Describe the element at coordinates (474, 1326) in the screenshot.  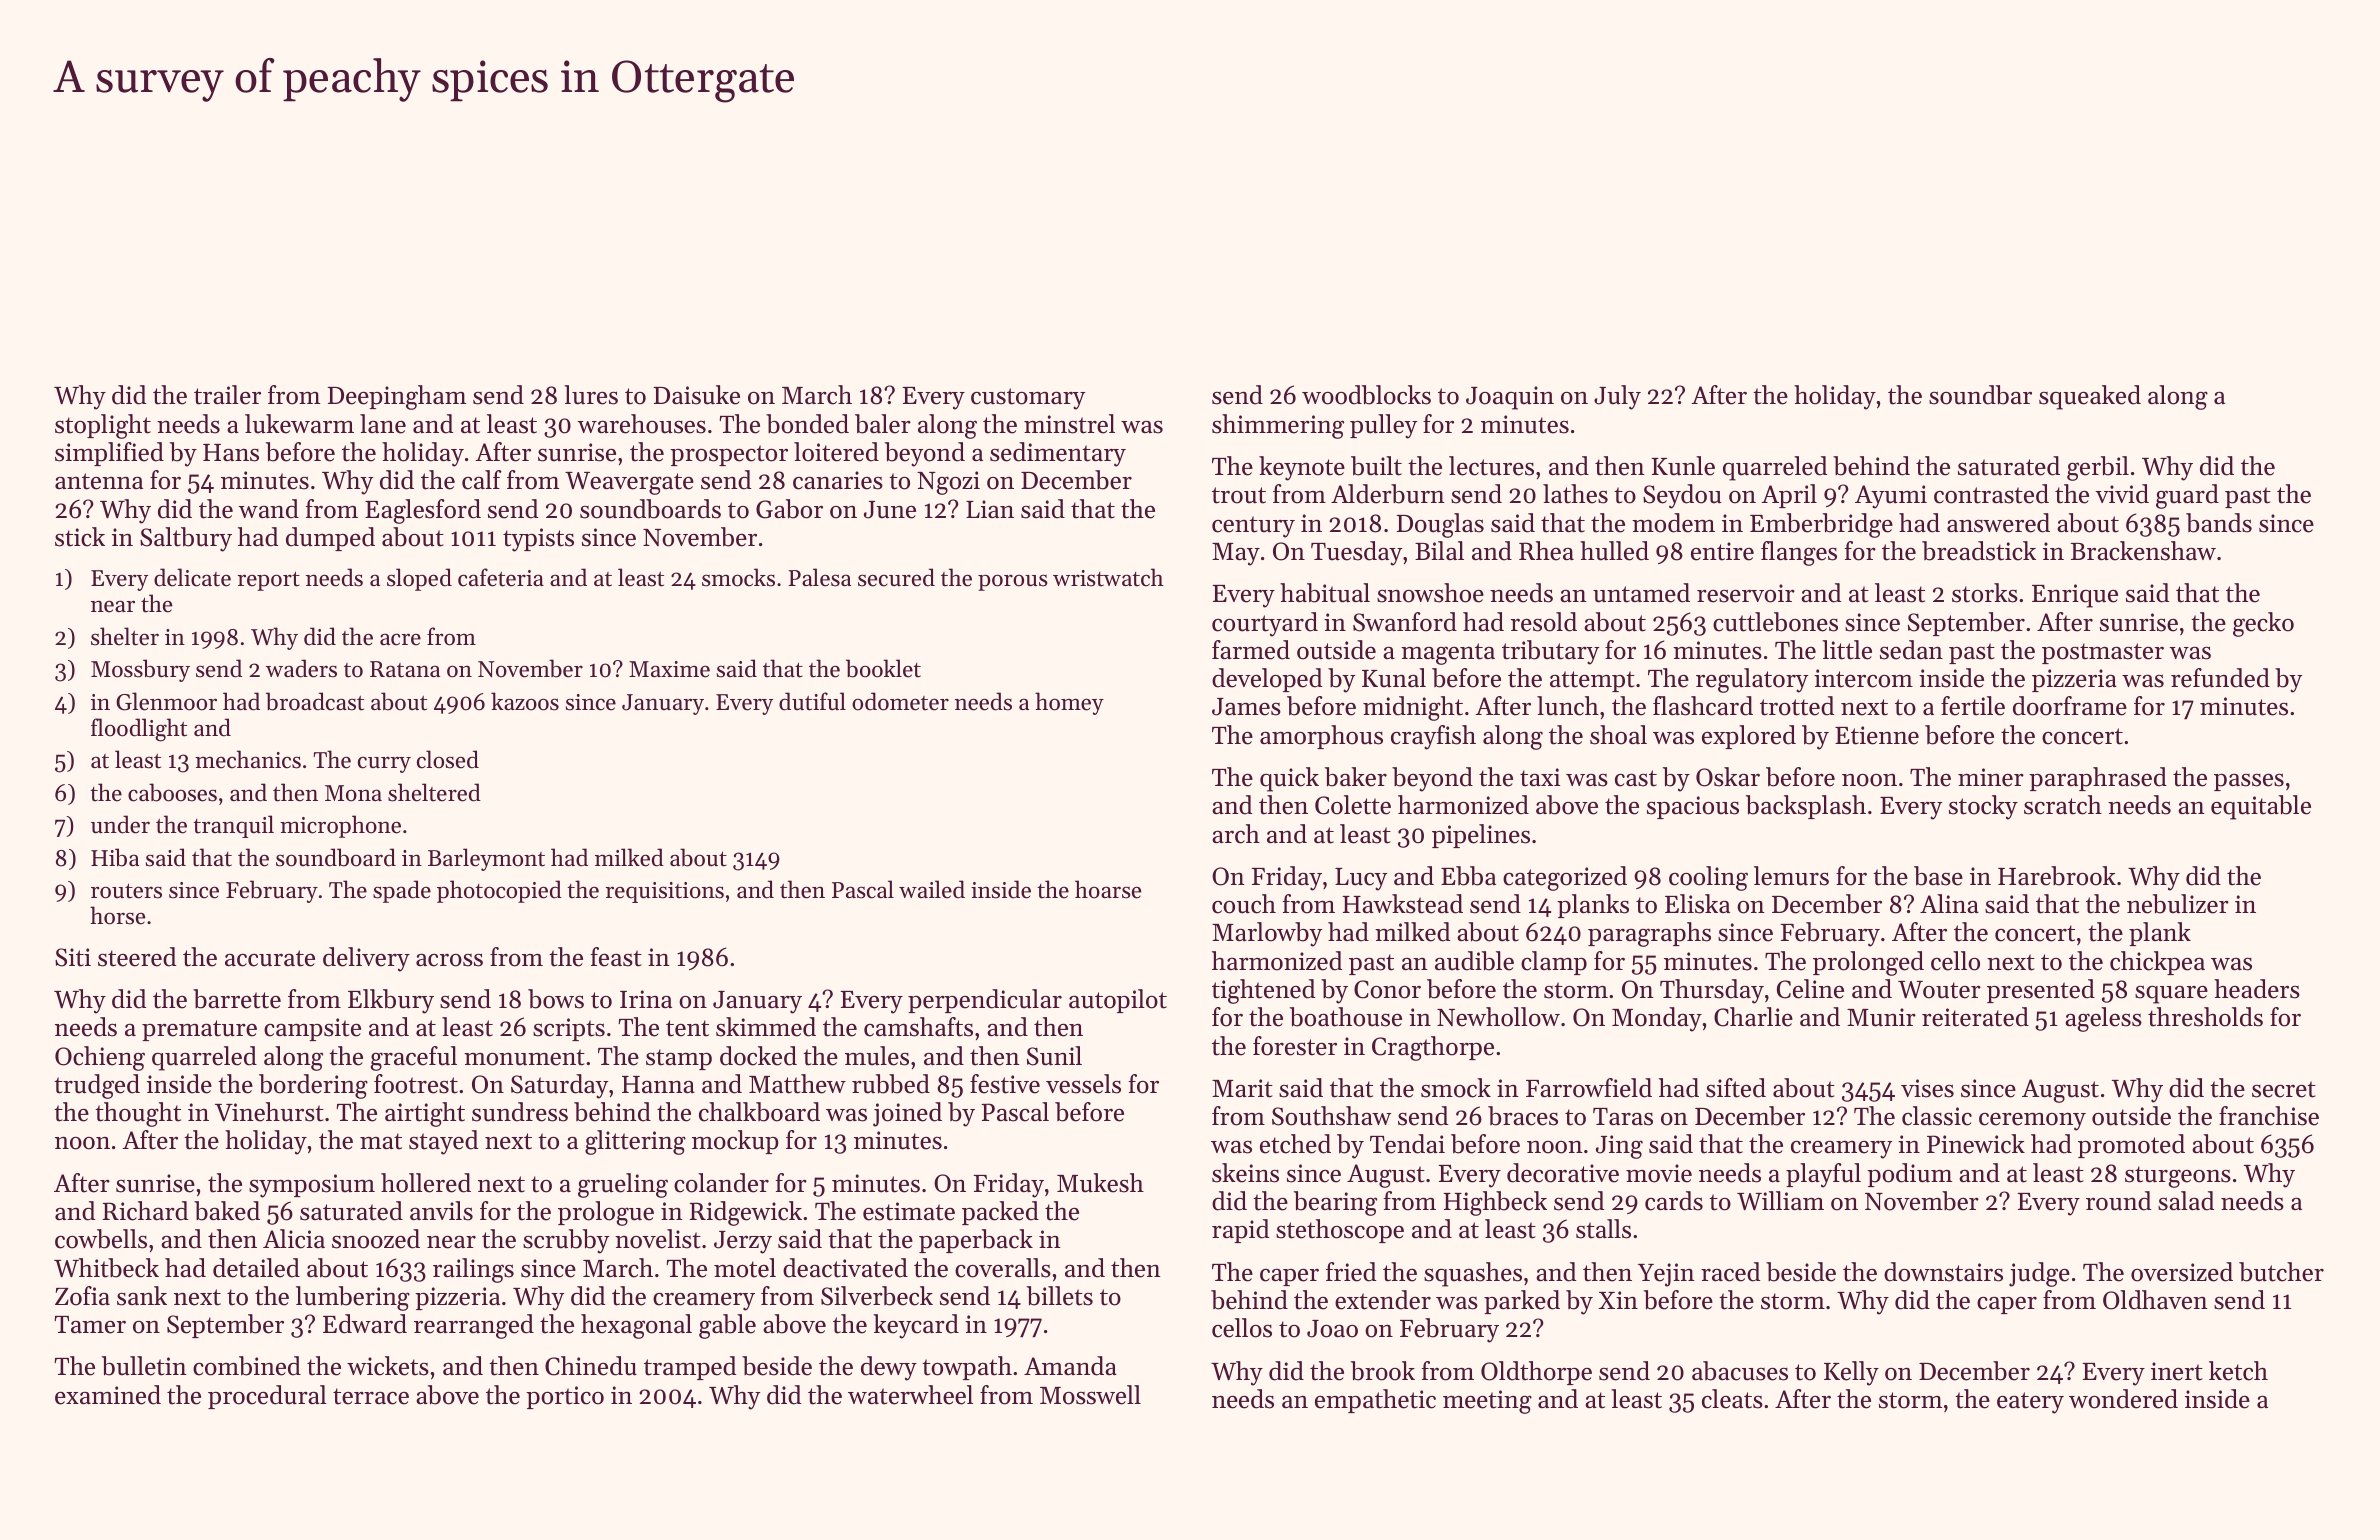
I see `rearranged` at that location.
